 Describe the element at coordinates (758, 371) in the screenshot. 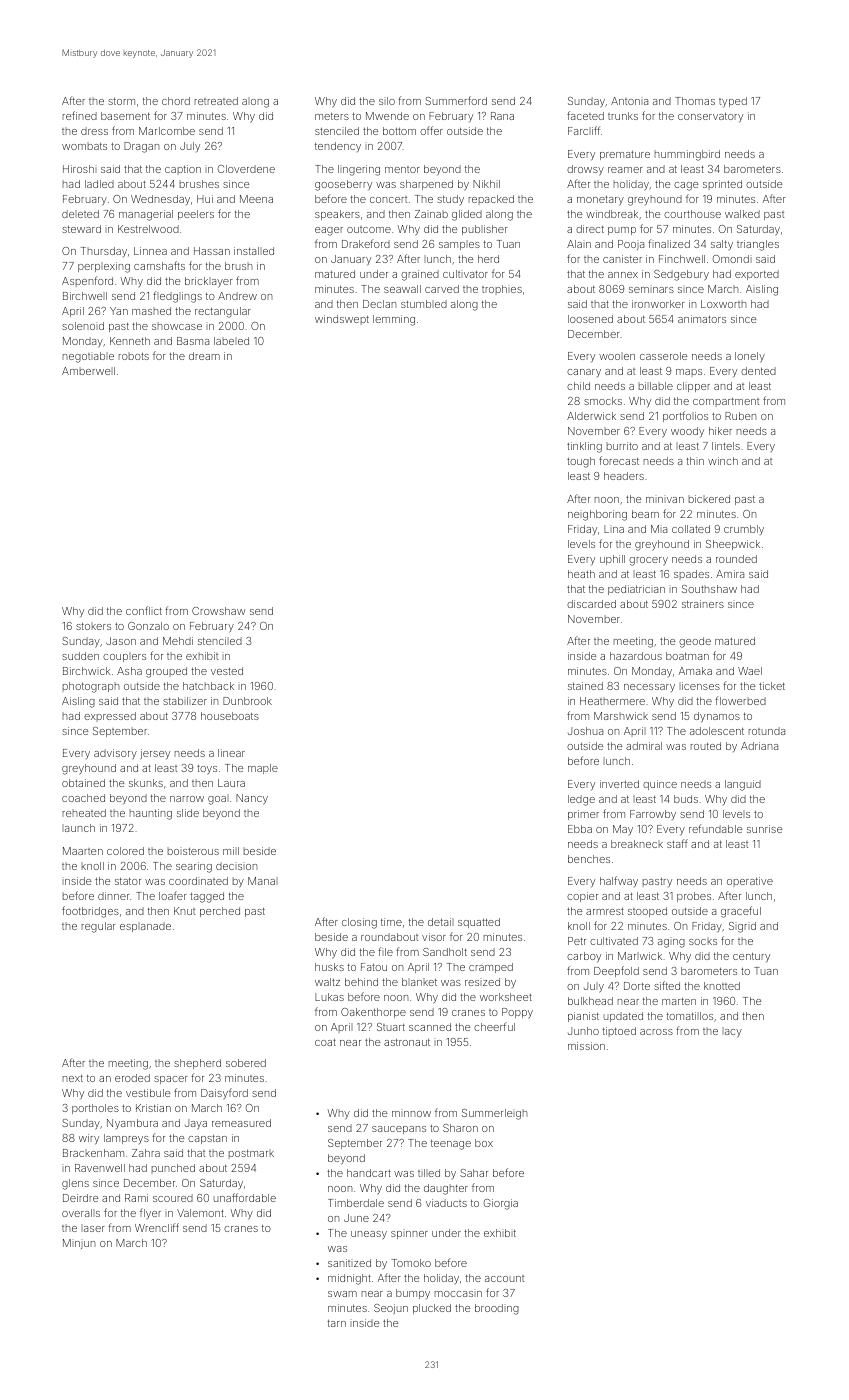

I see `dented` at that location.
